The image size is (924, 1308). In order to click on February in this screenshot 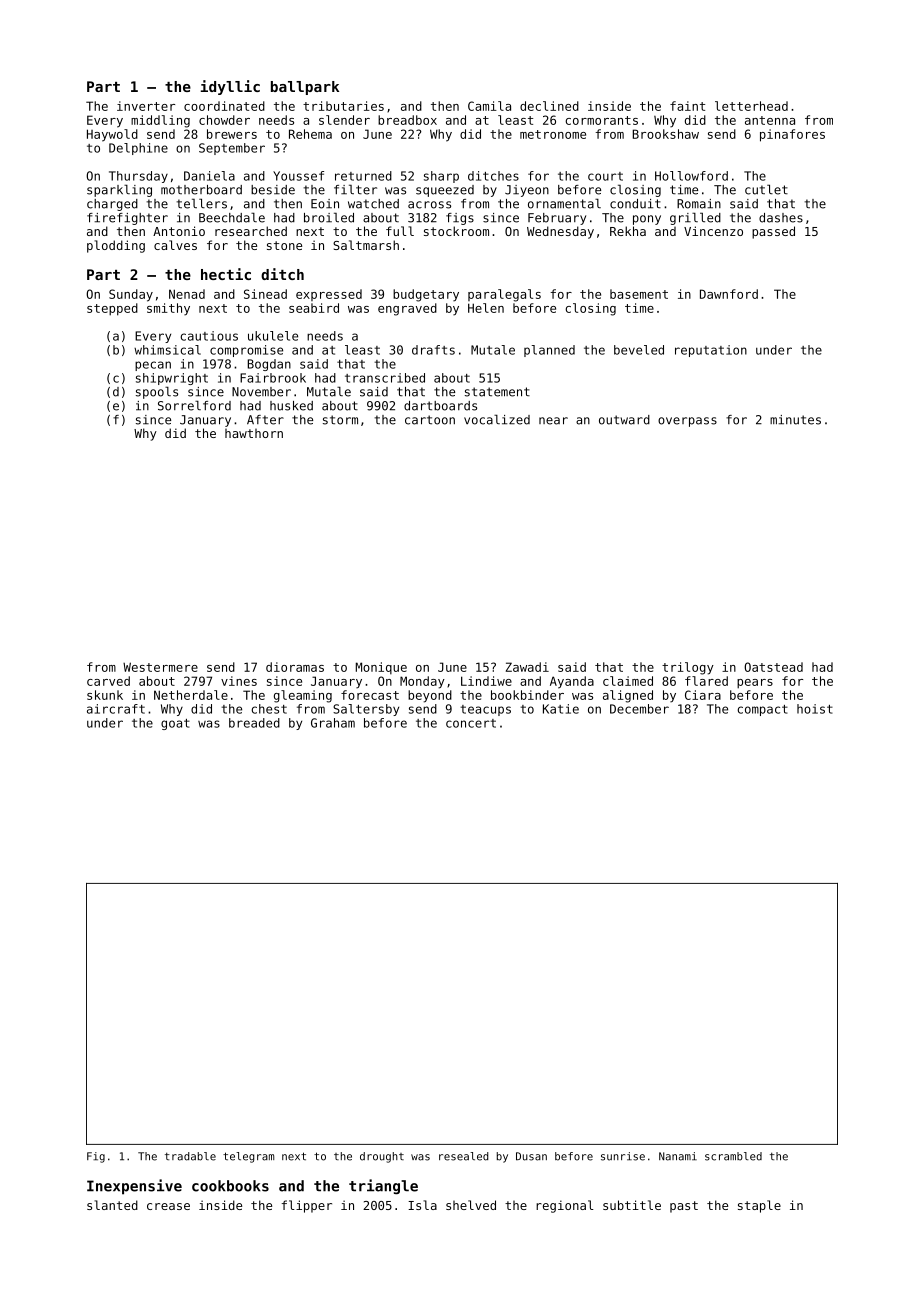, I will do `click(557, 219)`.
